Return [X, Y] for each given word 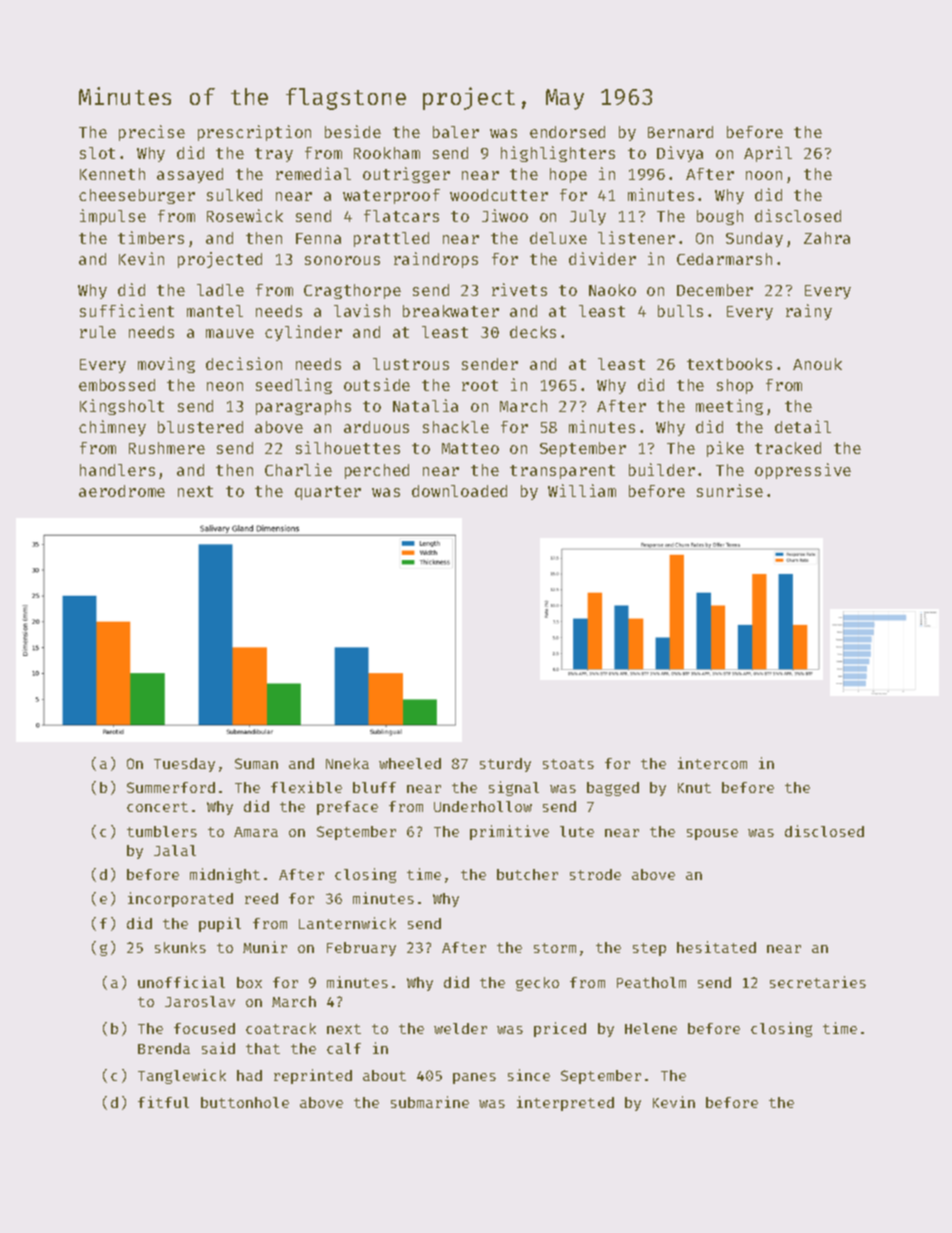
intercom [712, 763]
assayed [190, 175]
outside [377, 384]
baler [456, 132]
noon [764, 175]
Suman [256, 763]
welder [460, 1028]
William [582, 490]
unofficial [181, 982]
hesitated [716, 947]
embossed [117, 385]
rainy [809, 312]
